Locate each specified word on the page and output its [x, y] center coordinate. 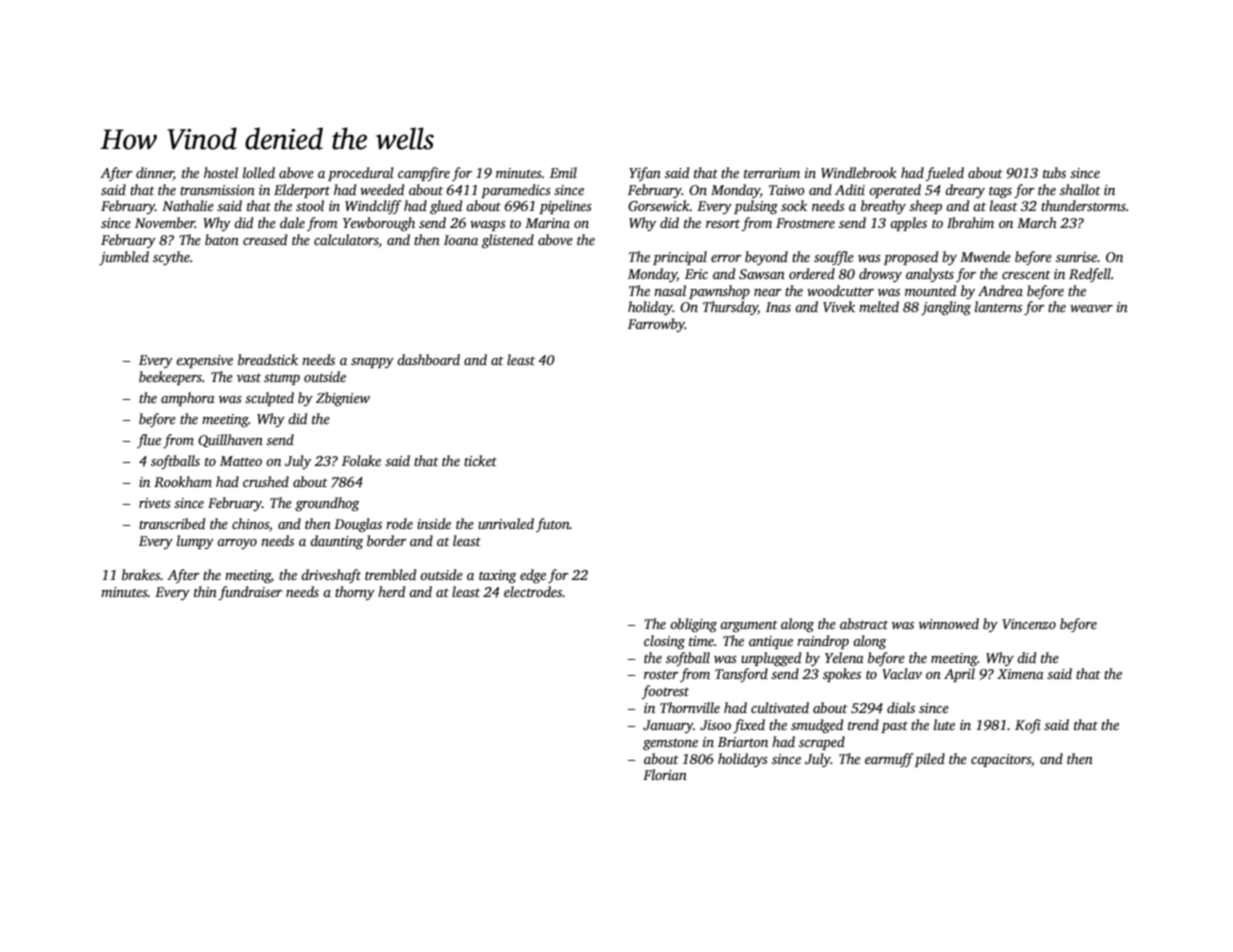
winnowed [949, 623]
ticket [480, 460]
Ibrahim [970, 222]
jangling [946, 308]
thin [205, 591]
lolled [259, 172]
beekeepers [170, 378]
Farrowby [656, 325]
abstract [864, 623]
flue [149, 441]
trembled [390, 574]
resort [723, 223]
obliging [693, 625]
